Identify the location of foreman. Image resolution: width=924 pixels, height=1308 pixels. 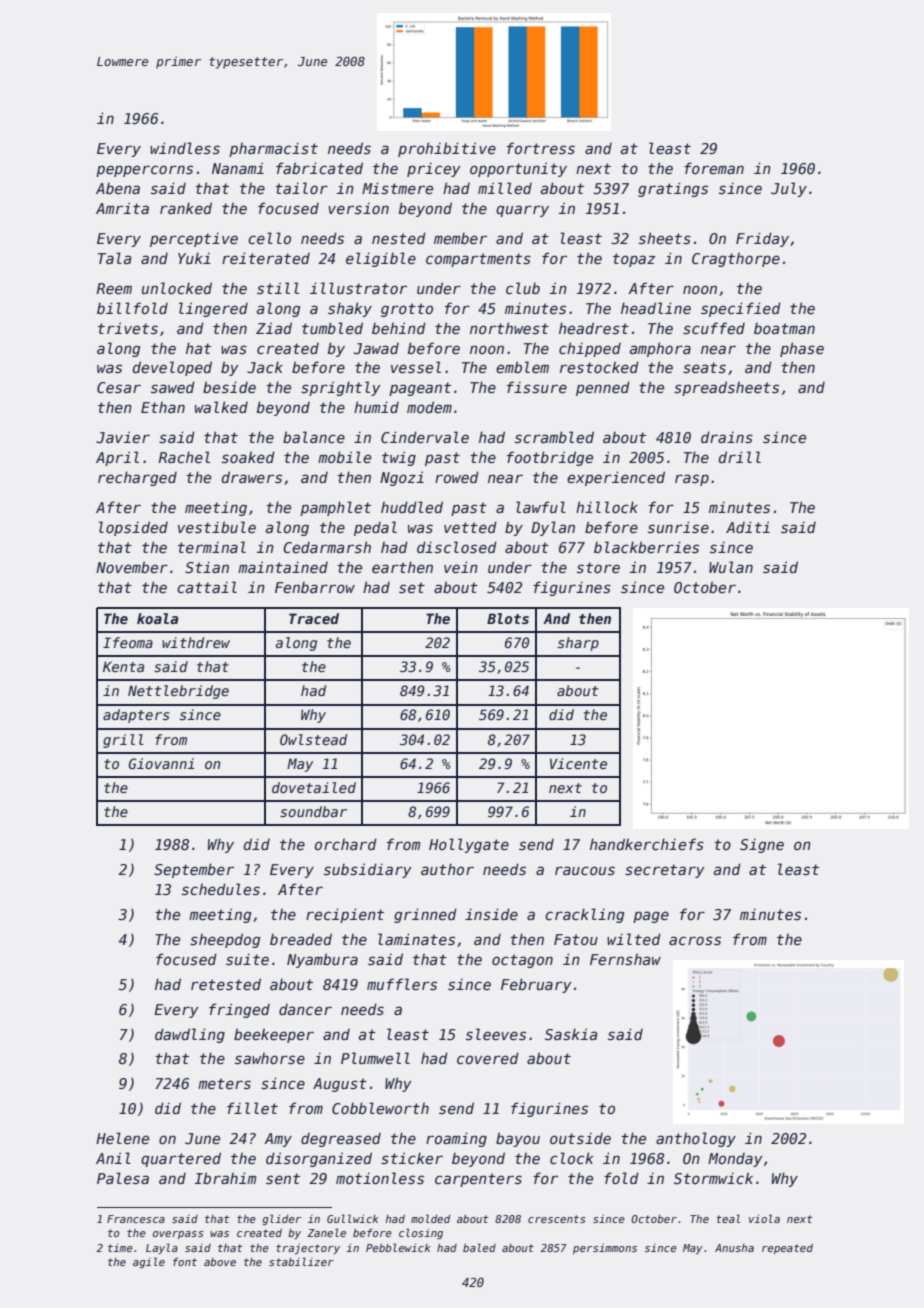
(714, 168).
